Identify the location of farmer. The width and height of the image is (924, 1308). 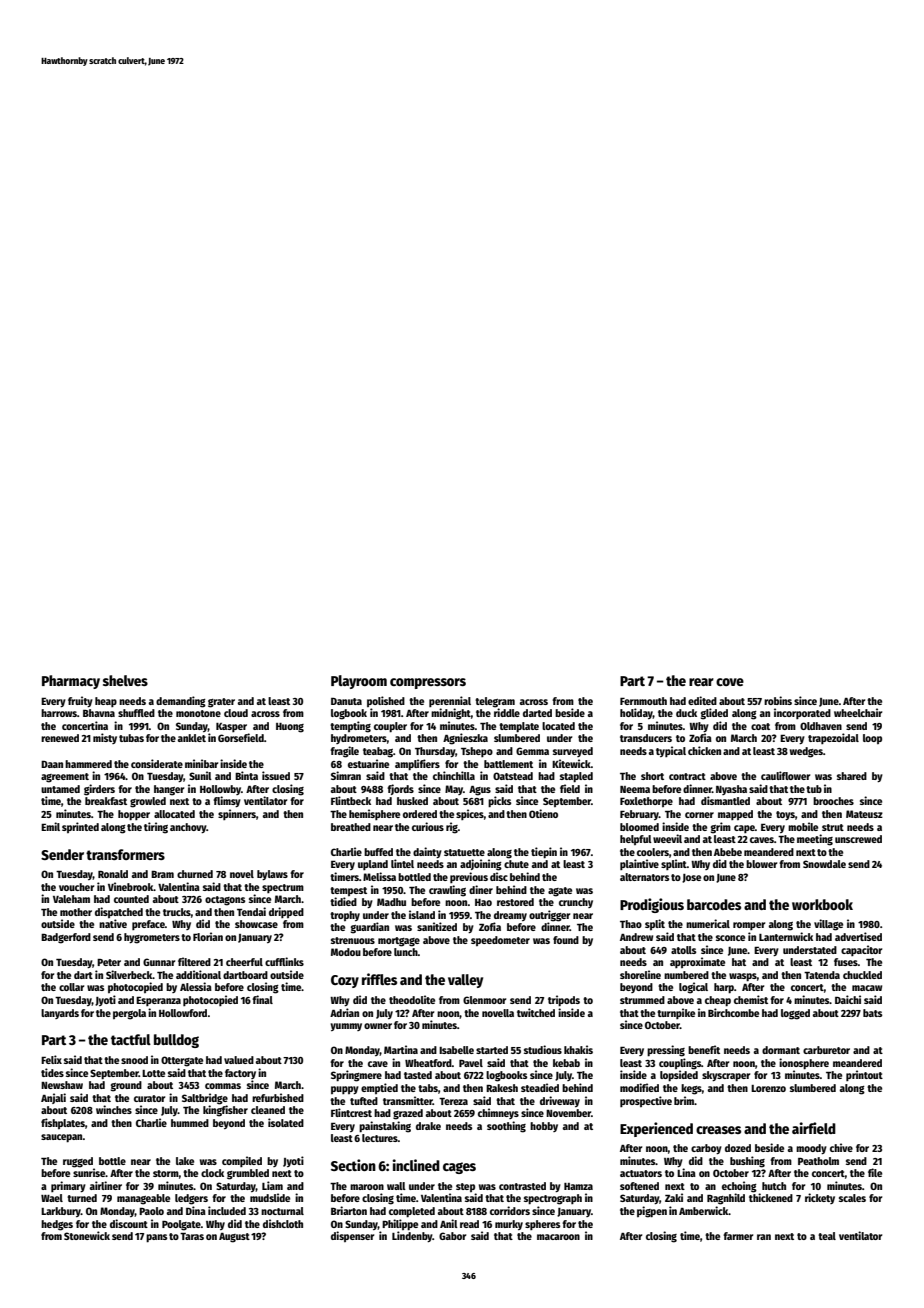
(738, 1236).
